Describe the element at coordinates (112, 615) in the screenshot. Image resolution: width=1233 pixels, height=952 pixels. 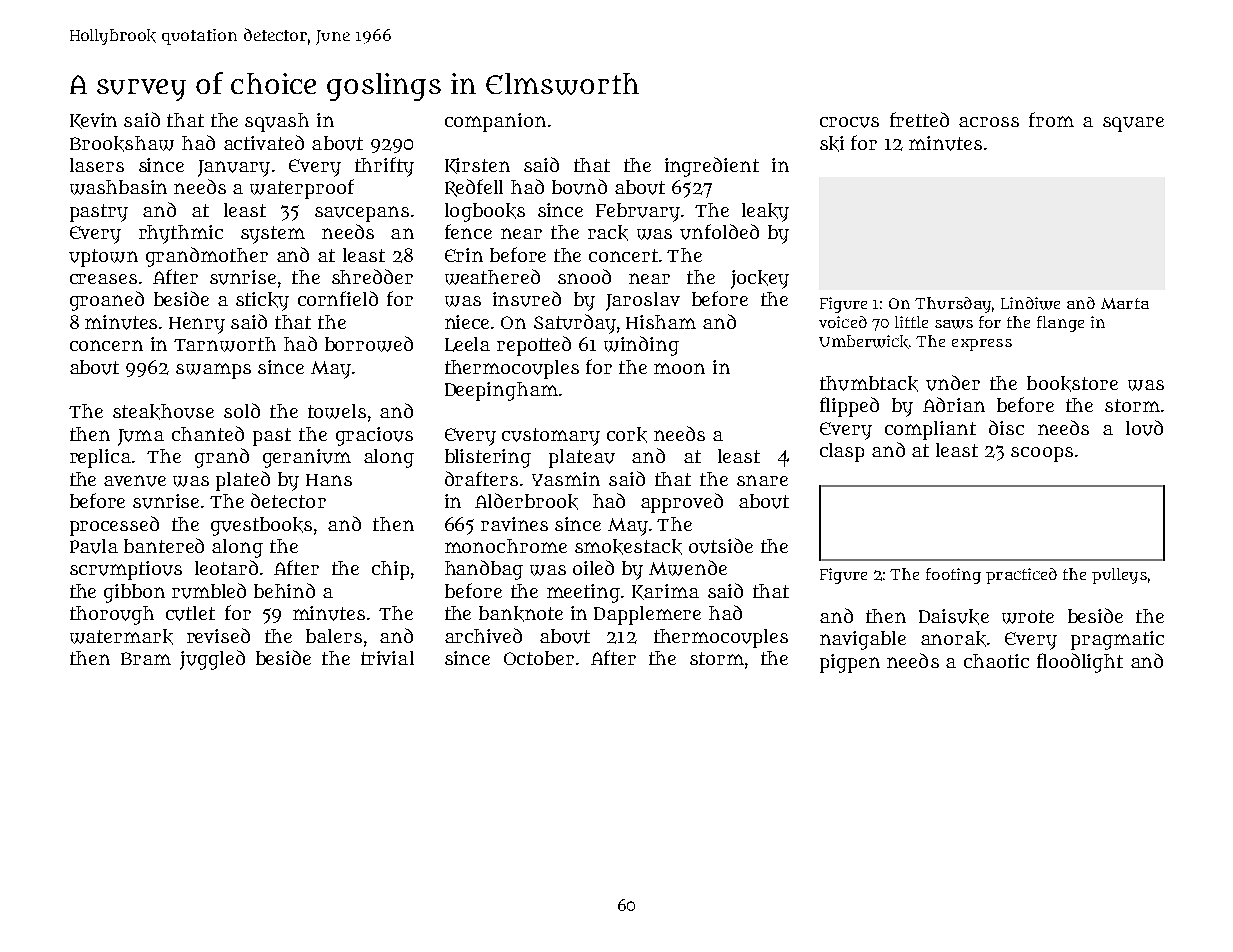
I see `thorough` at that location.
